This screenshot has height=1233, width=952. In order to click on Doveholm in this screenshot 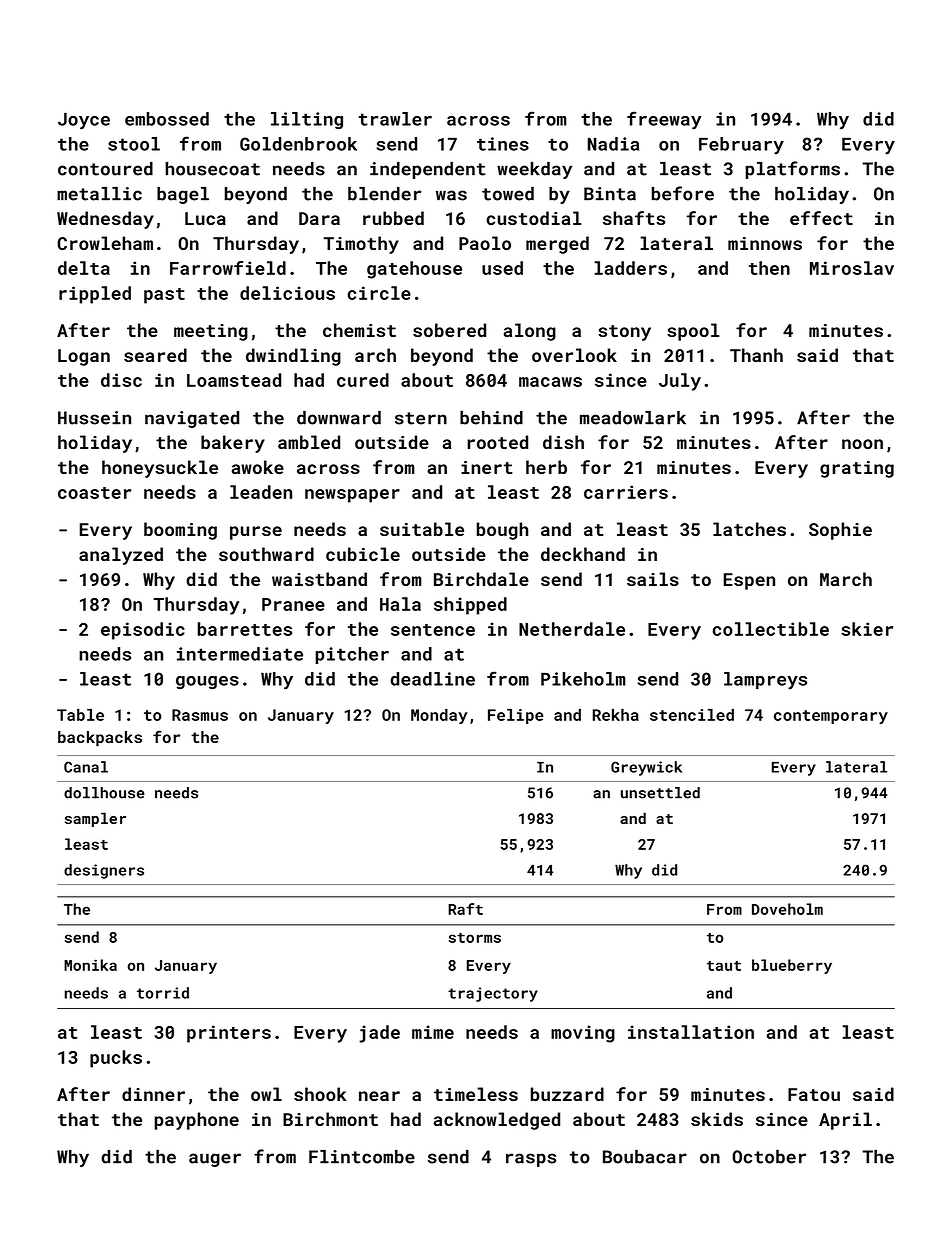, I will do `click(787, 909)`.
